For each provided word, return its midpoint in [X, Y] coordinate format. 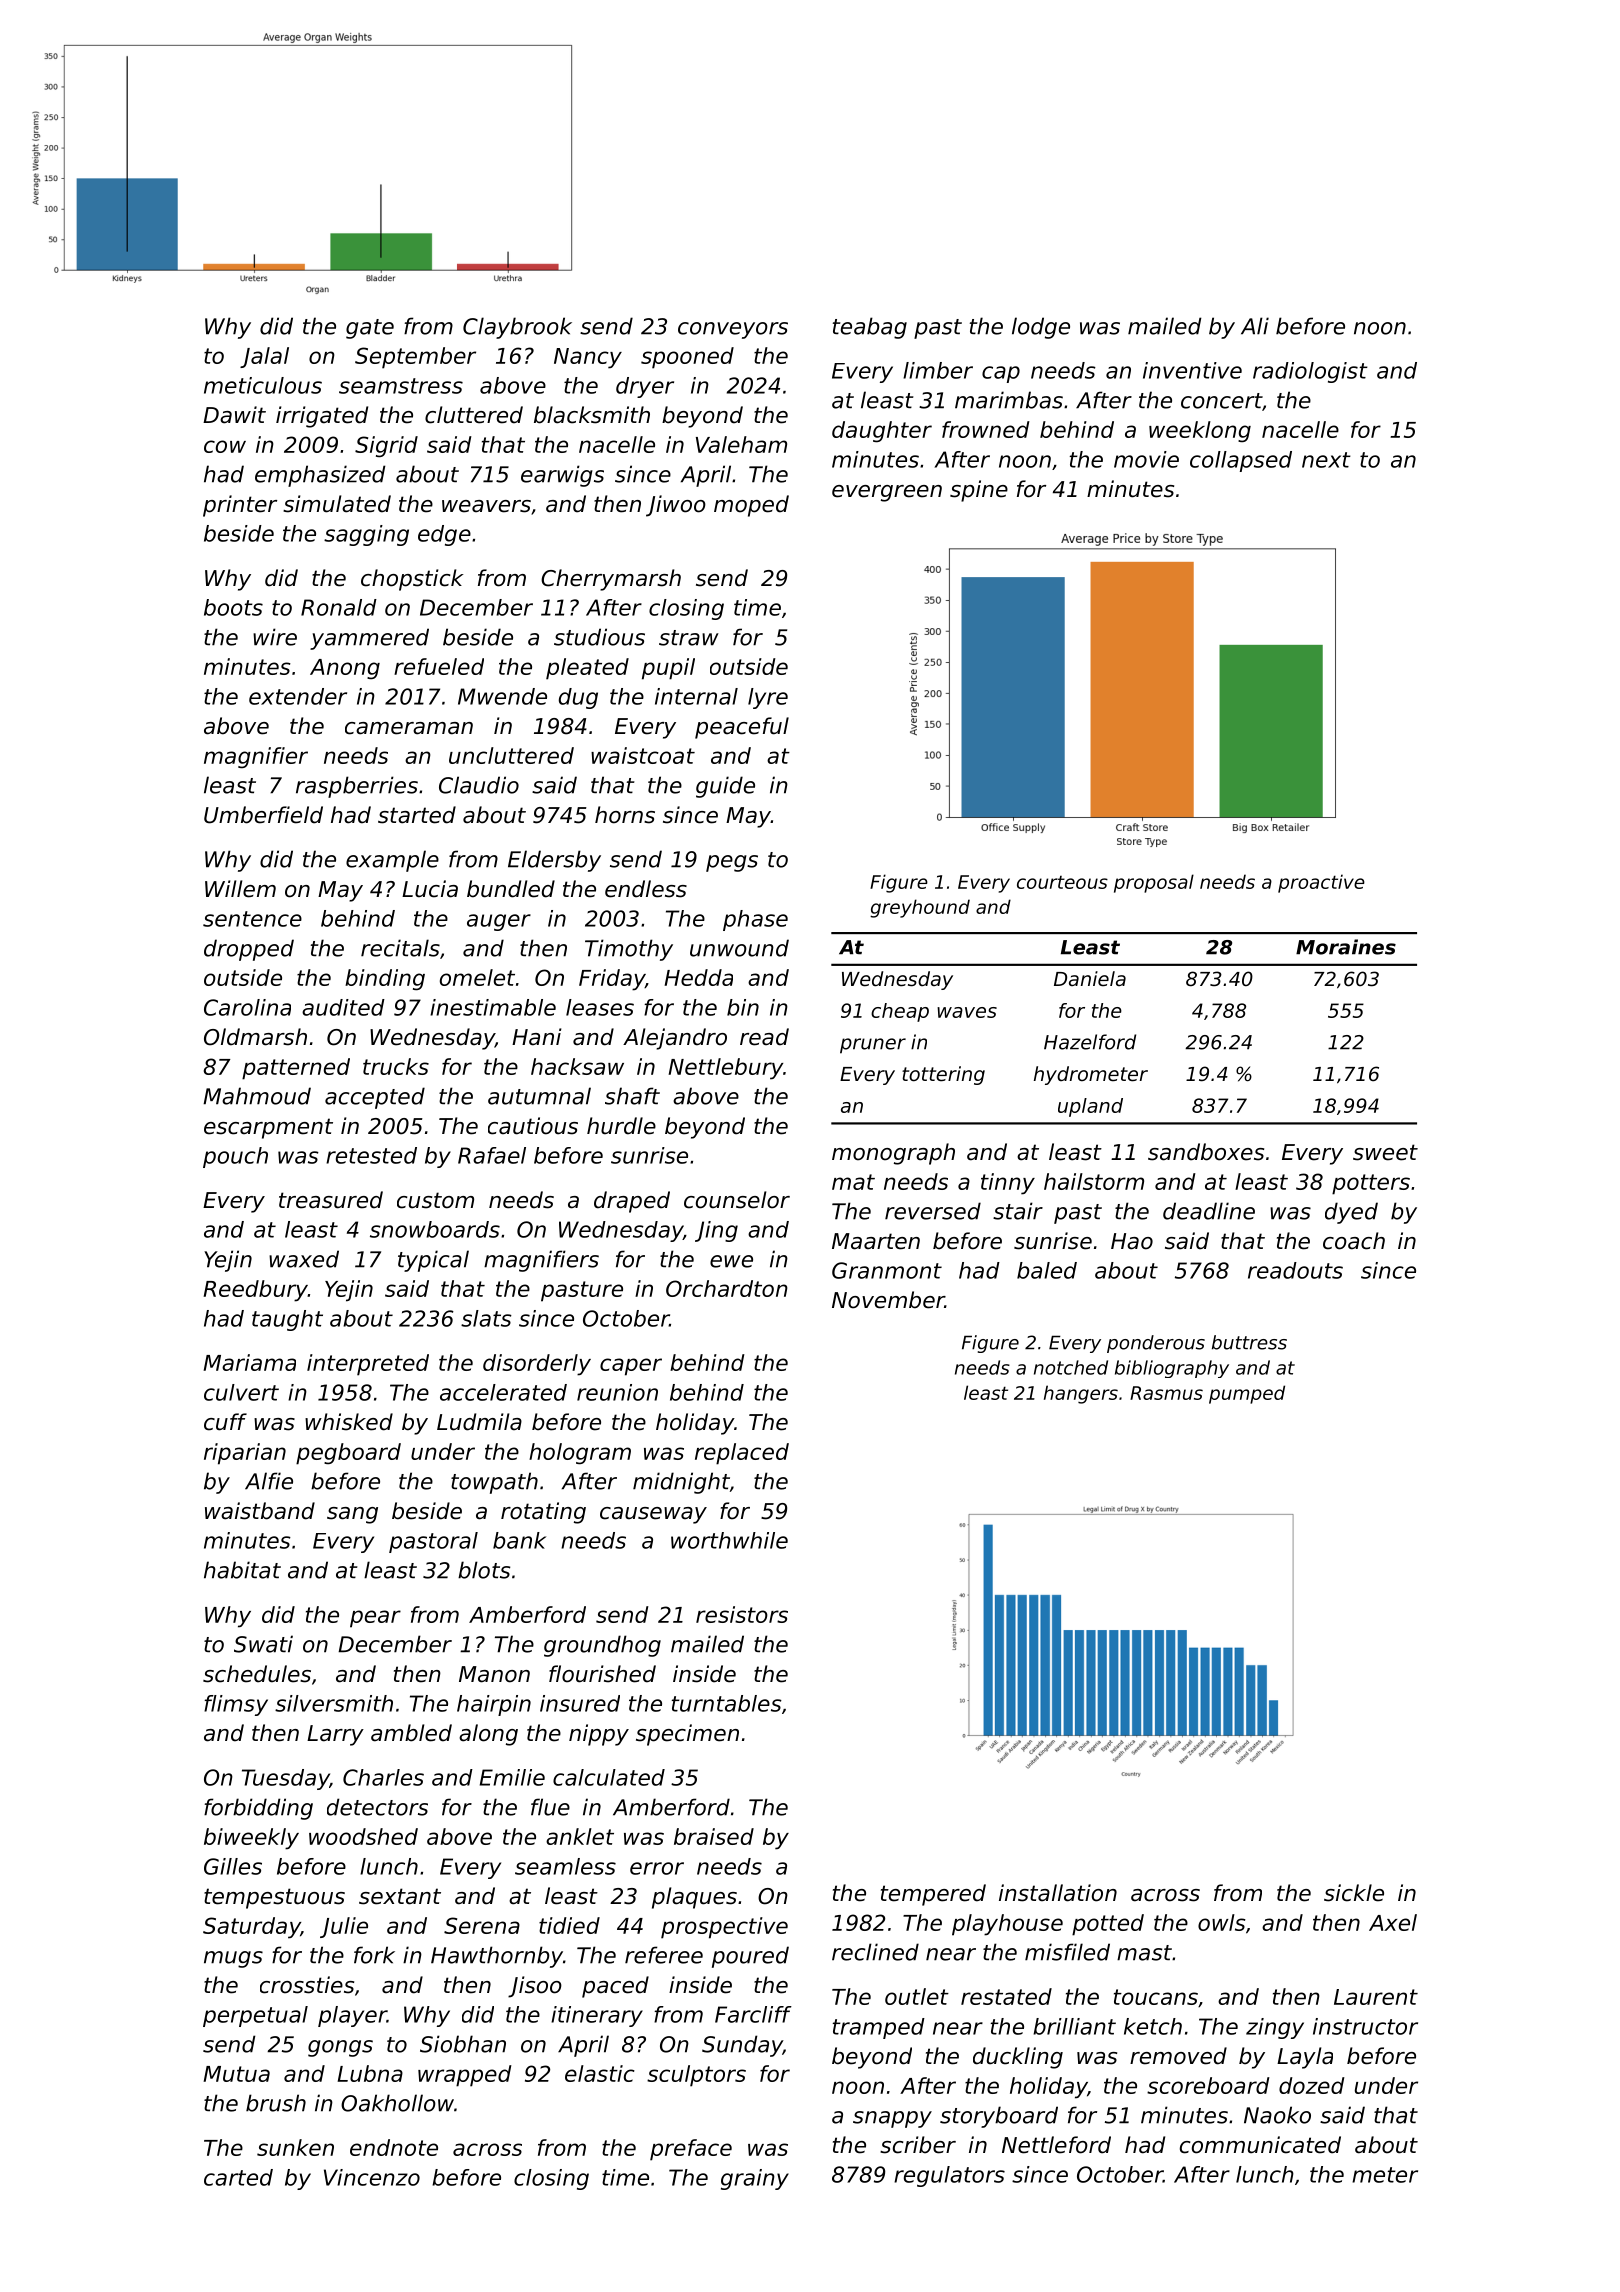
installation [1058, 1893]
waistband [260, 1511]
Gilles [233, 1866]
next [1326, 460]
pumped [1247, 1394]
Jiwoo [676, 506]
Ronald [339, 607]
